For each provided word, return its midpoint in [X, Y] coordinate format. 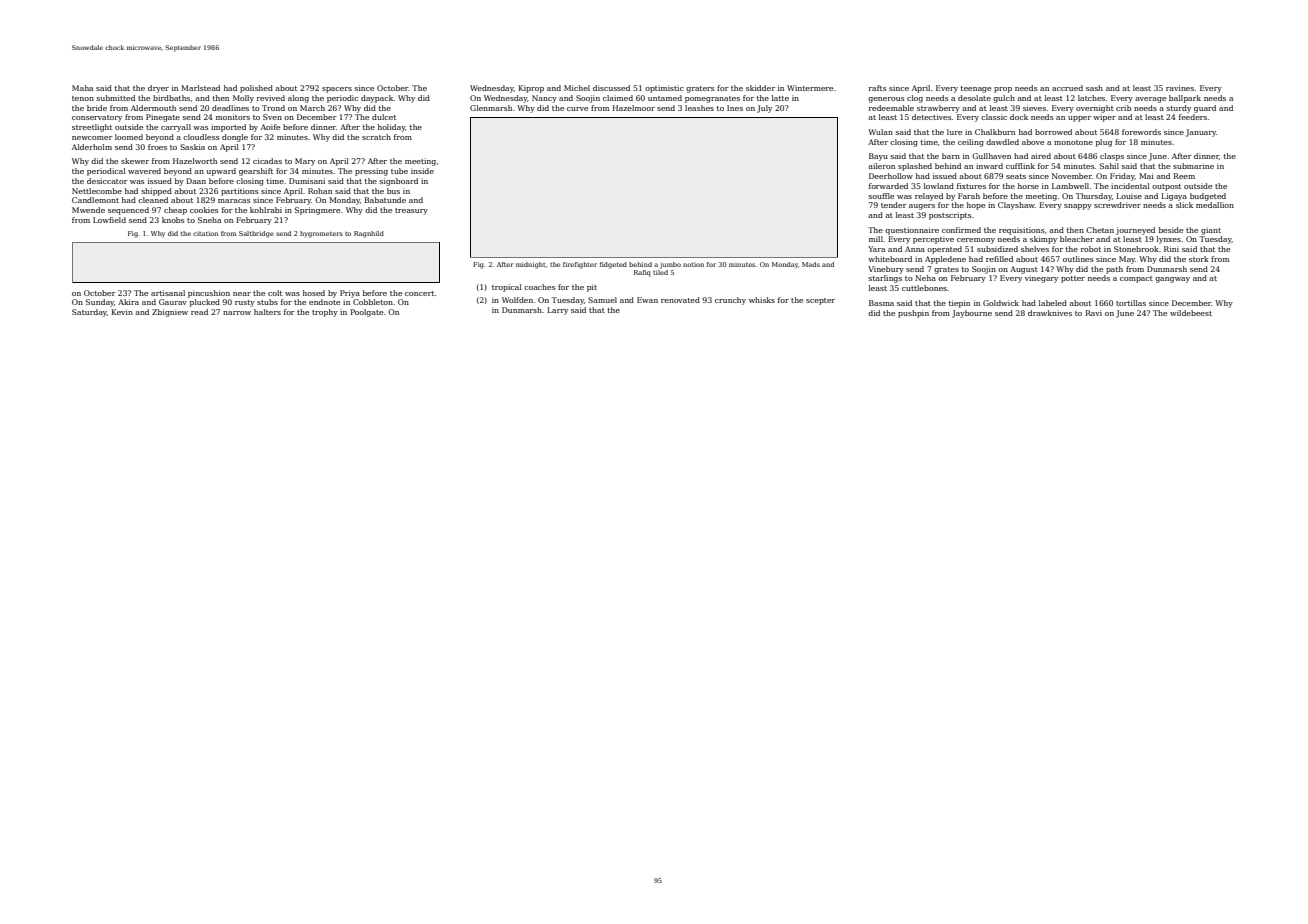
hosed [314, 293]
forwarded [888, 186]
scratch [376, 137]
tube [399, 171]
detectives [931, 117]
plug [1104, 143]
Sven [272, 117]
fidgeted [613, 265]
